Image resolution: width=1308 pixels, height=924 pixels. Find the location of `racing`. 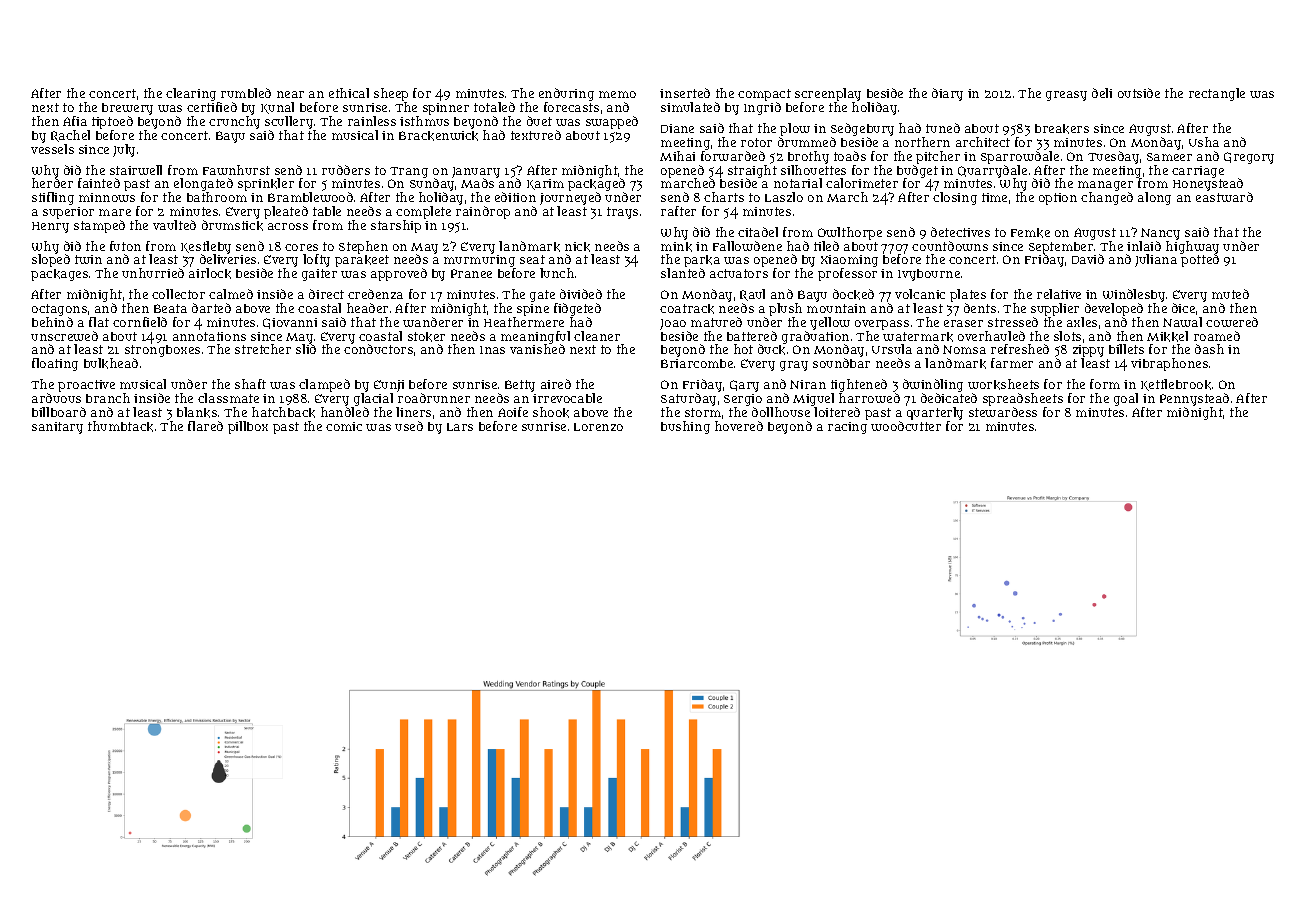

racing is located at coordinates (847, 428).
